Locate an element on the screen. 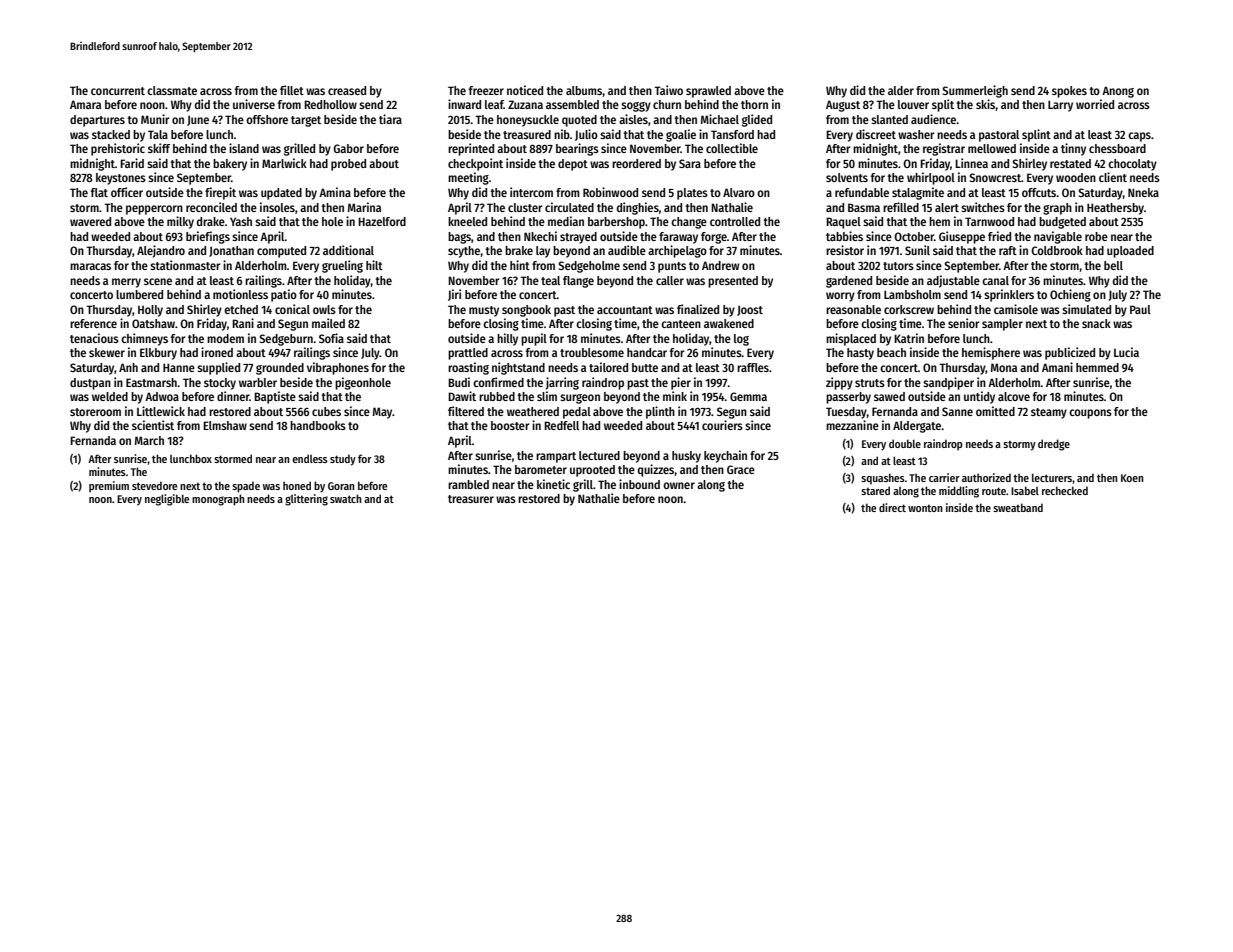  Nkechi is located at coordinates (540, 236).
